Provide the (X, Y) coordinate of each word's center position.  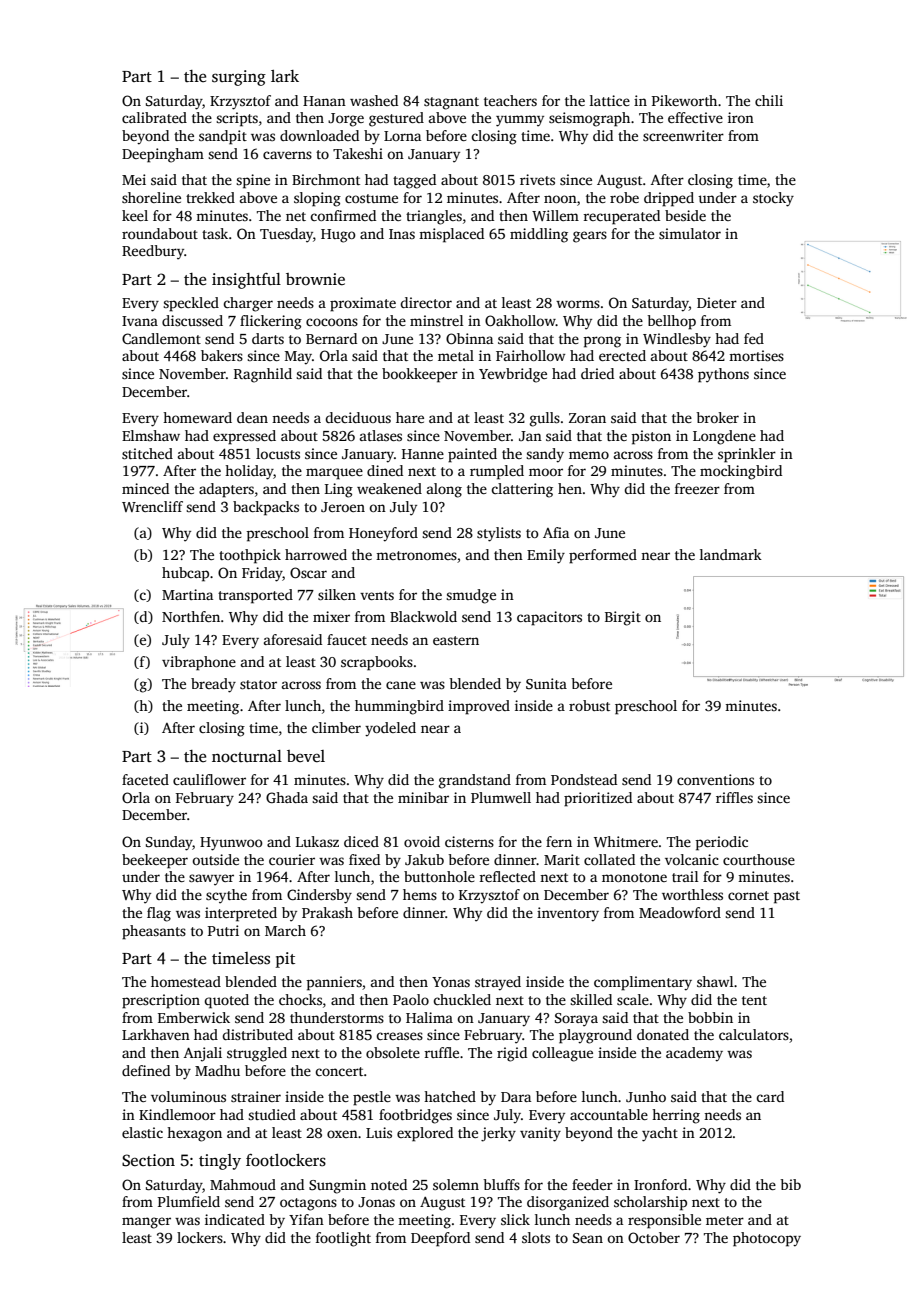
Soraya (576, 1020)
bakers (222, 355)
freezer (697, 488)
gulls (545, 419)
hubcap (185, 574)
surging (239, 78)
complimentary (643, 983)
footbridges (415, 1116)
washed (374, 100)
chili (769, 100)
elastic (142, 1132)
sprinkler (747, 455)
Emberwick (194, 1017)
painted (472, 455)
